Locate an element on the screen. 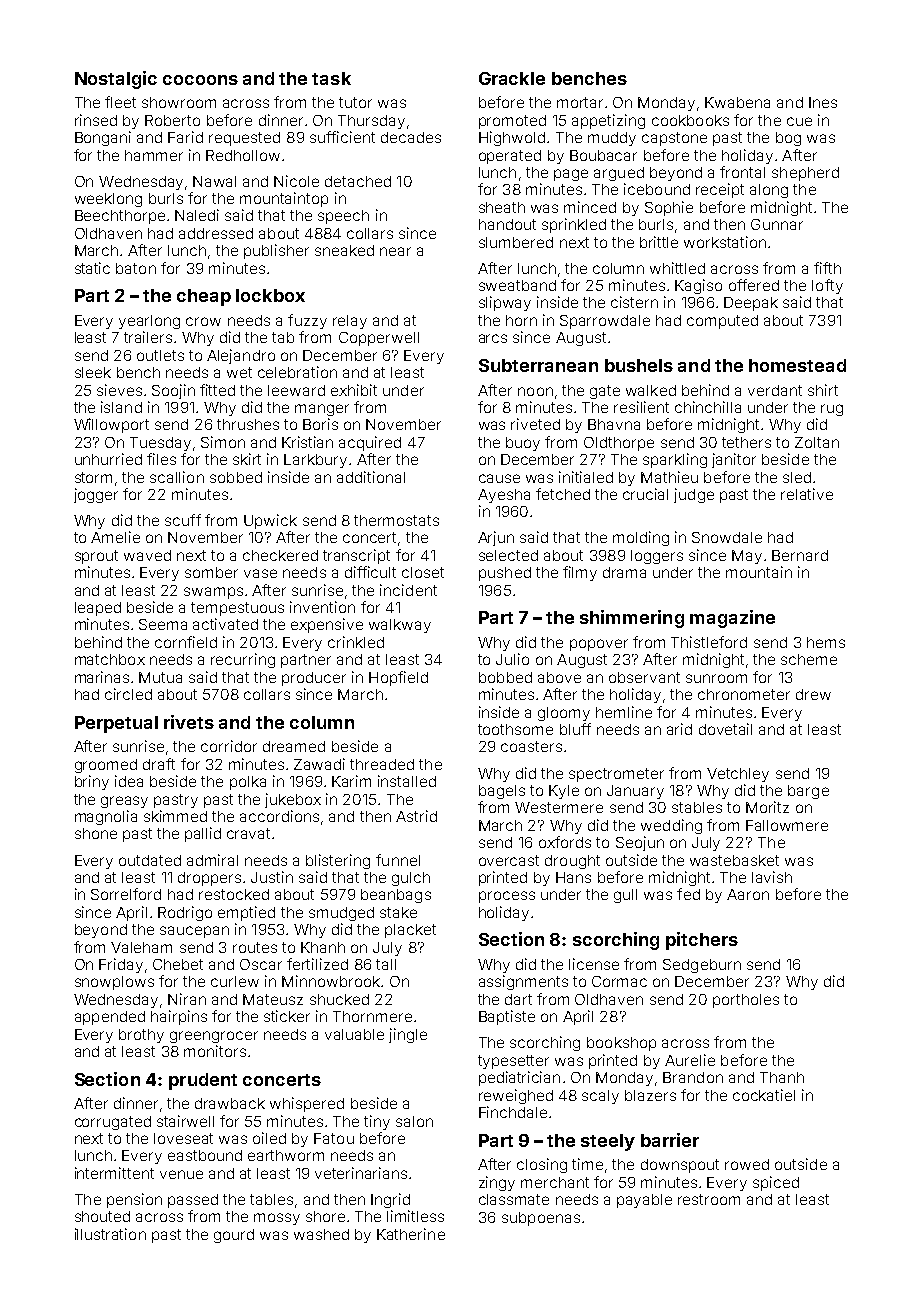 This screenshot has width=924, height=1308. gourd is located at coordinates (234, 1236).
